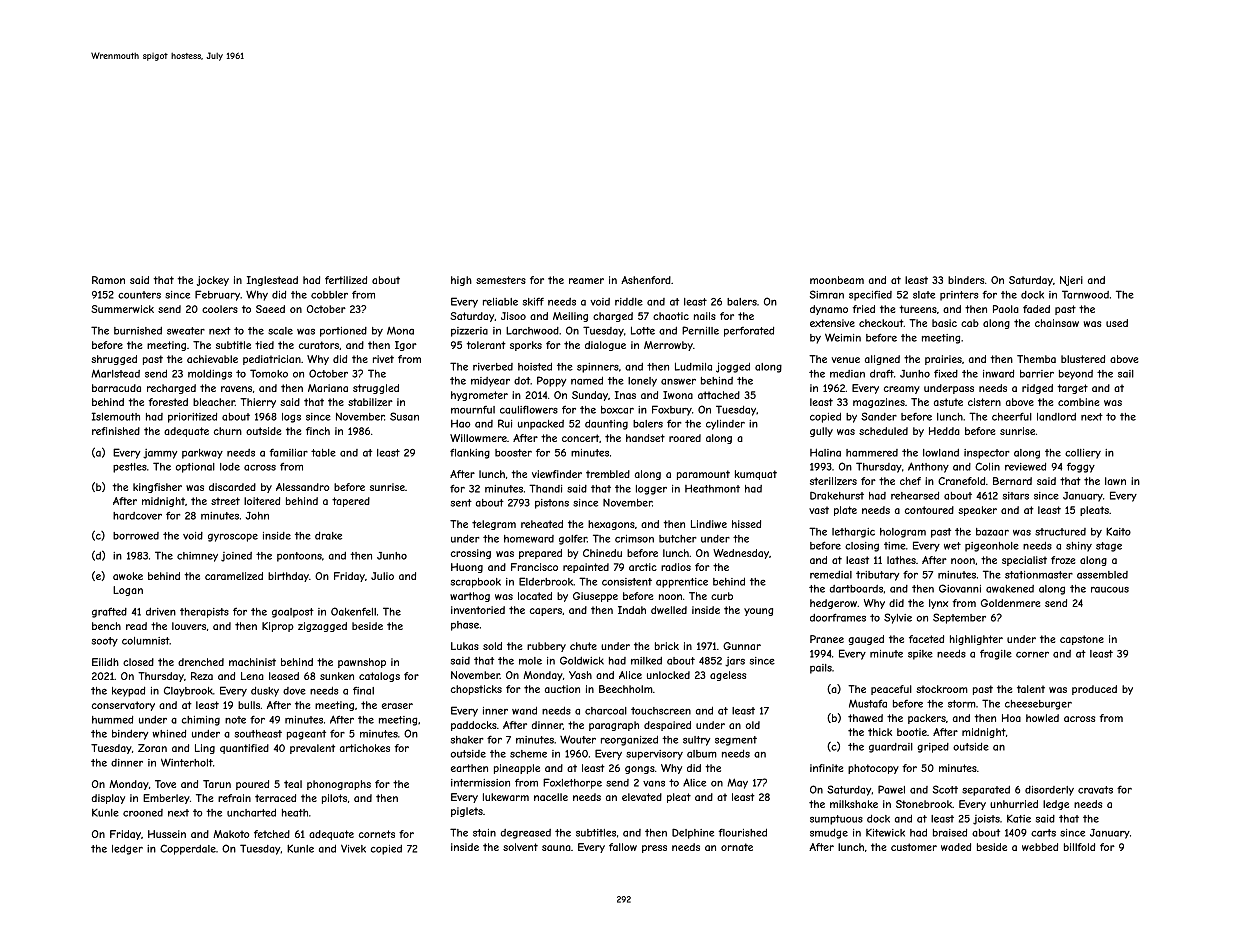 The image size is (1233, 952). I want to click on Foxbury, so click(672, 410).
